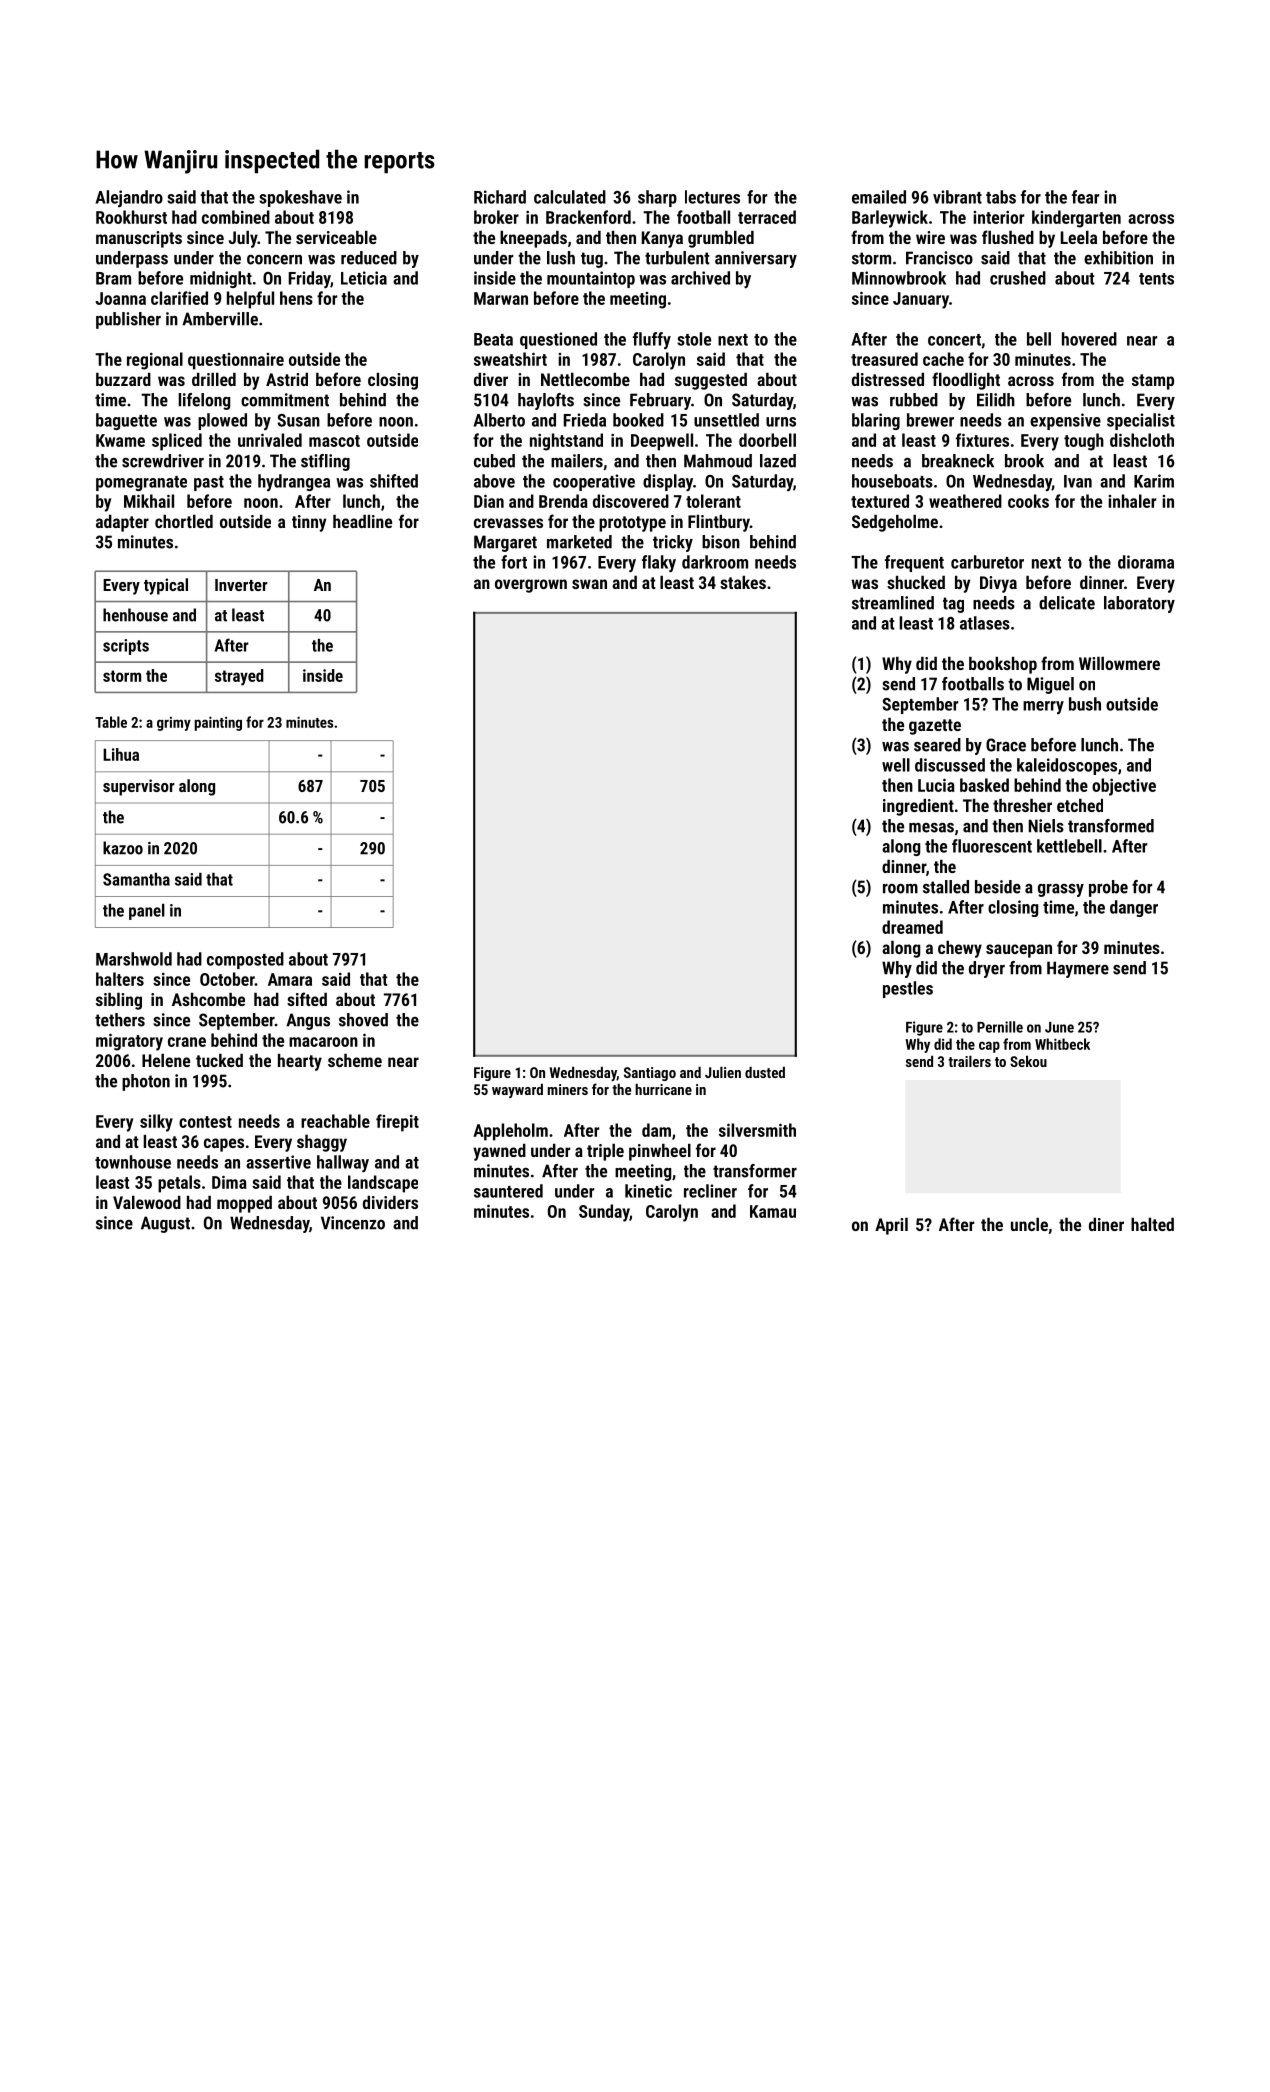  I want to click on Santiago, so click(650, 1074).
